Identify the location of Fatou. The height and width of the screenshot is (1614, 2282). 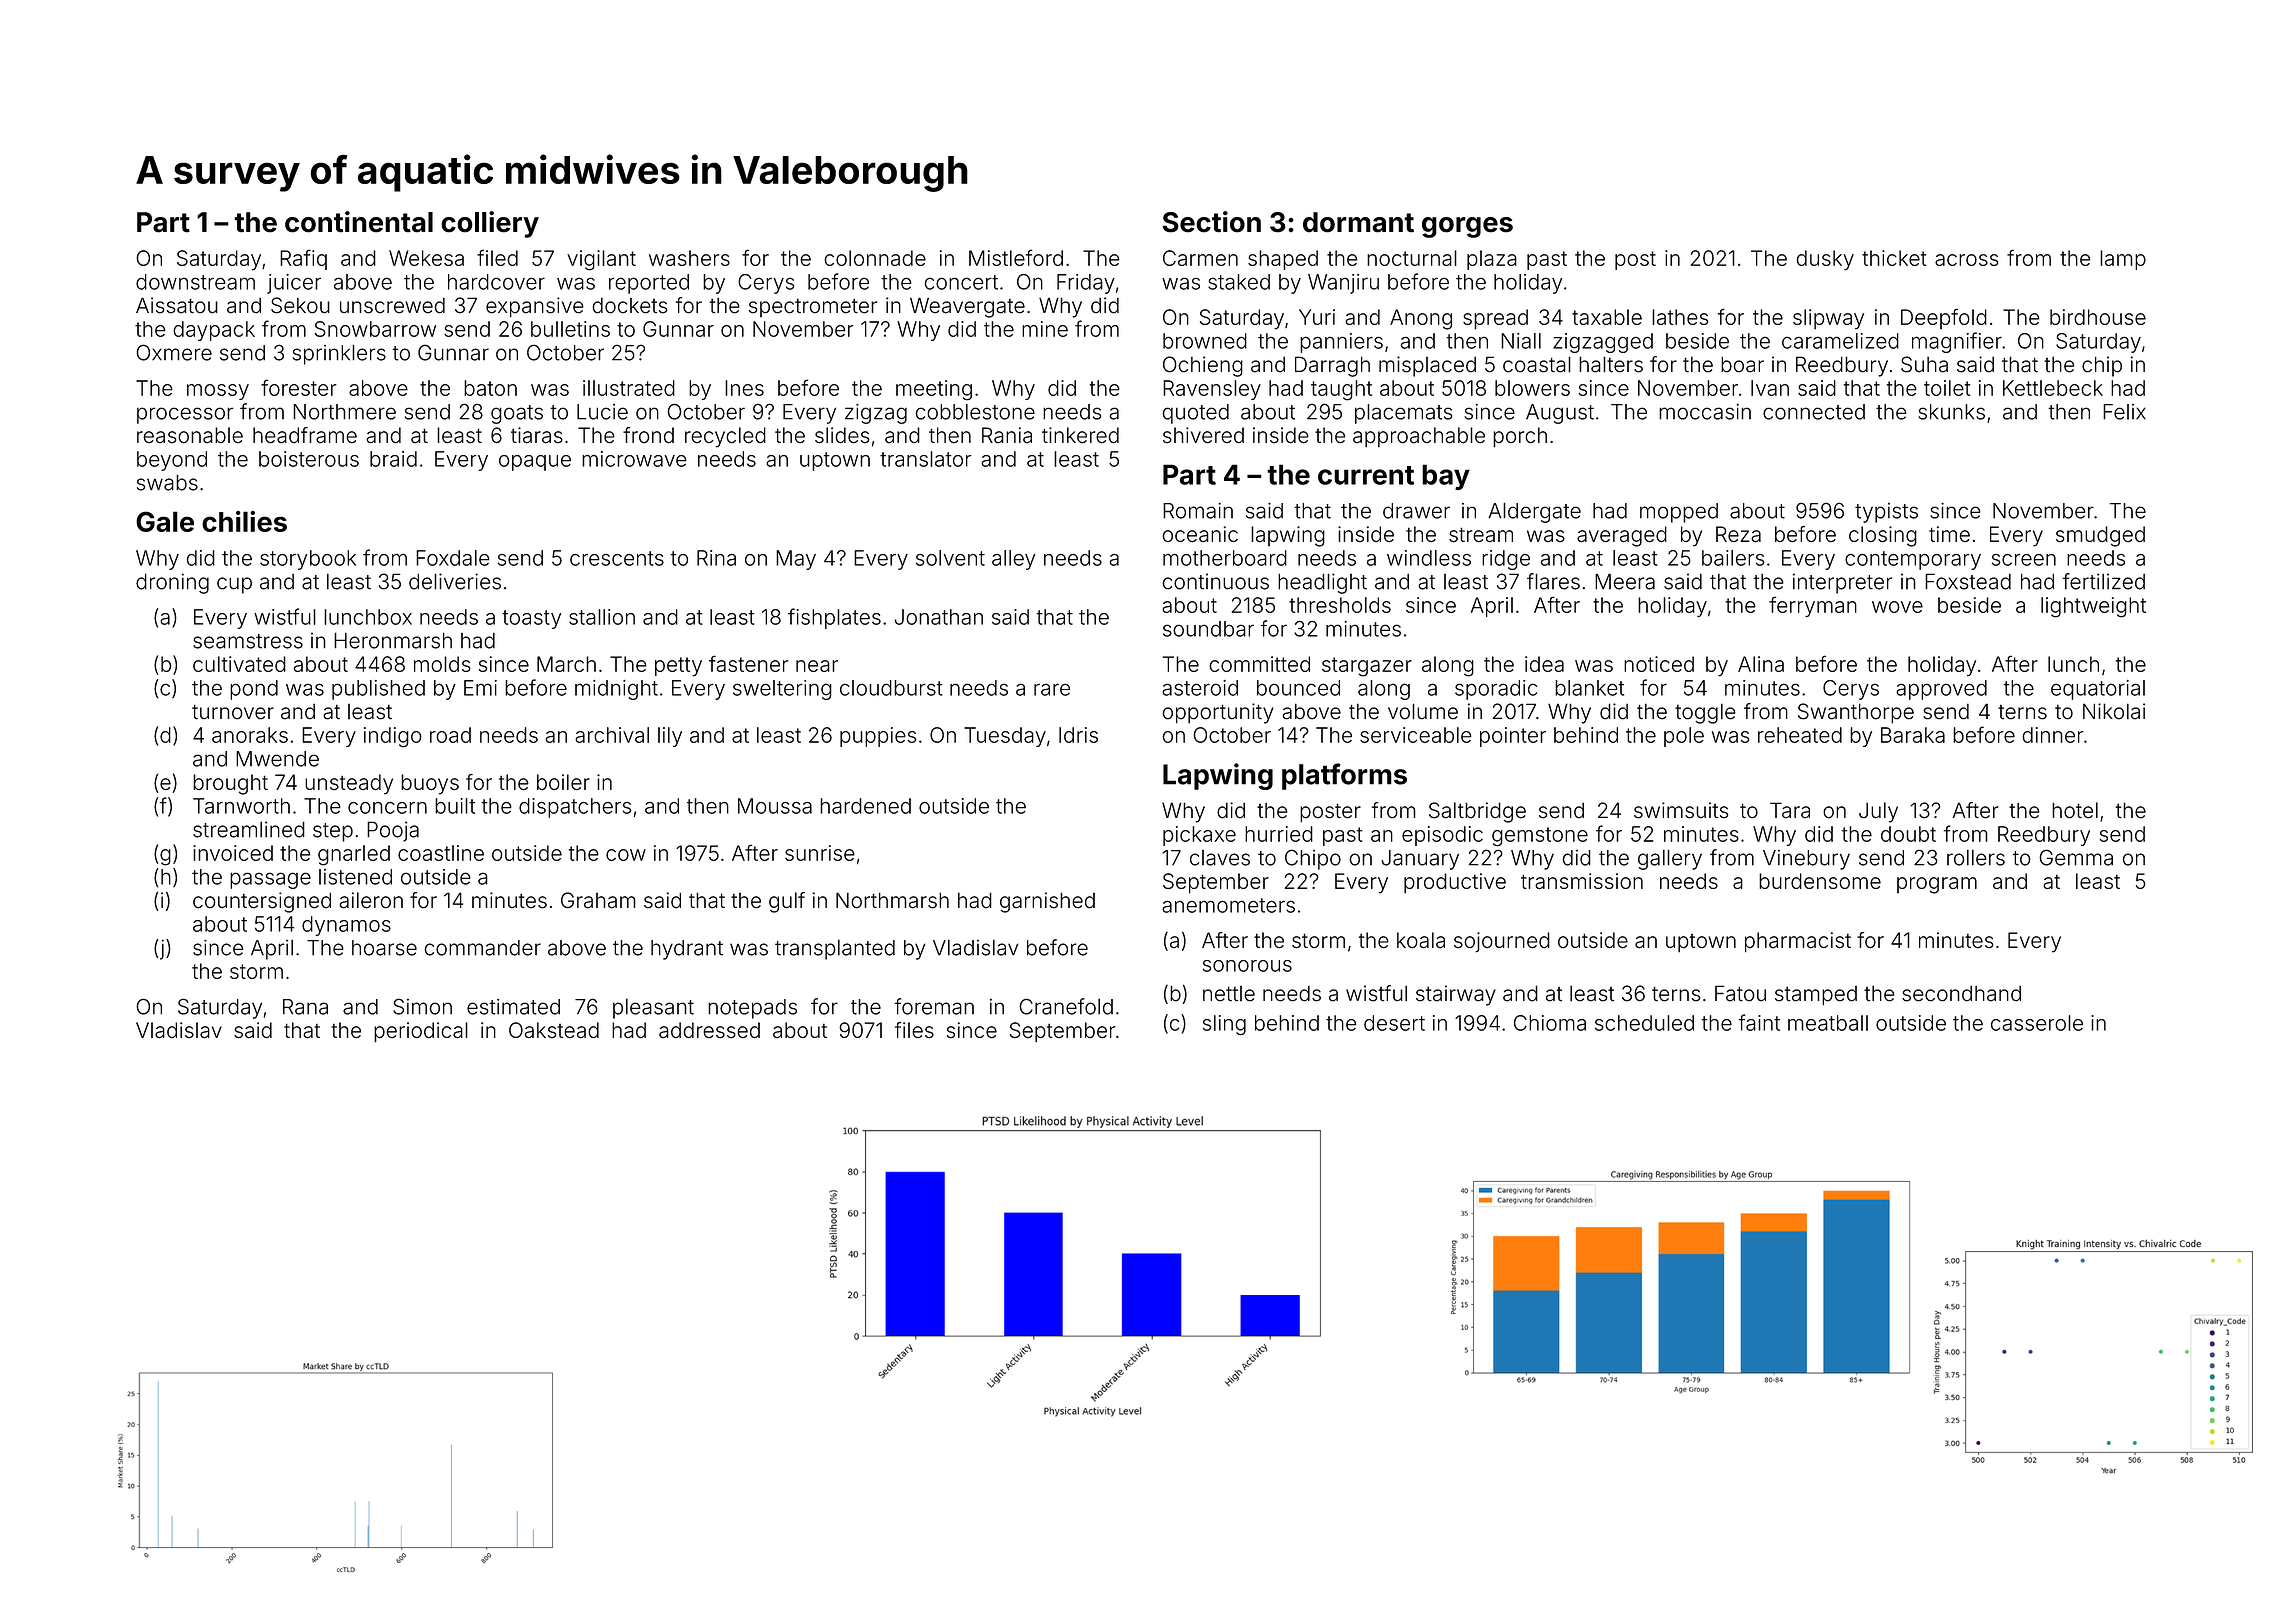
(1740, 993).
